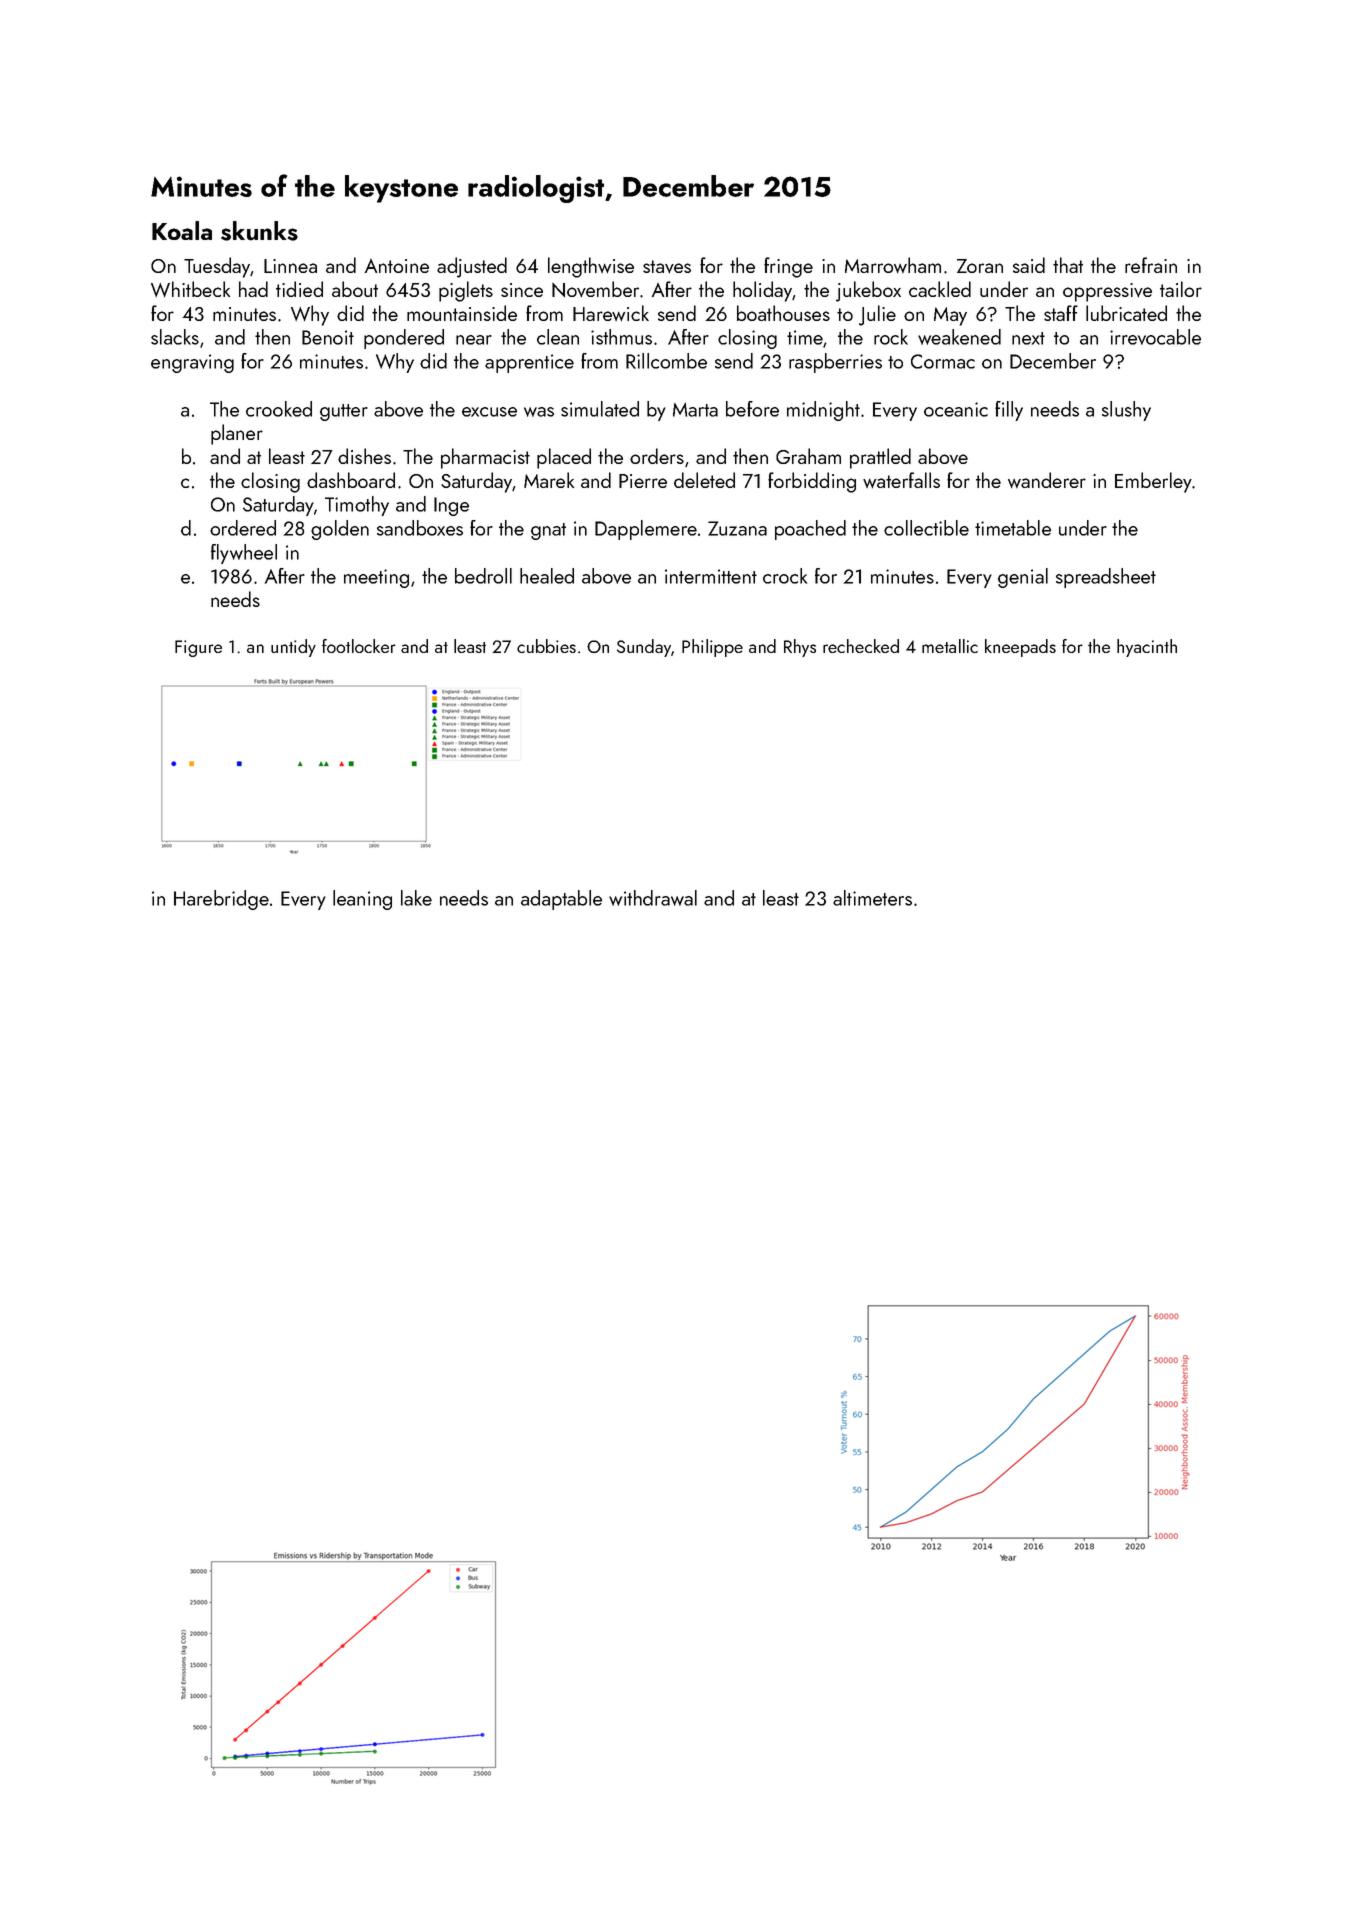  Describe the element at coordinates (483, 576) in the document. I see `bedroll` at that location.
